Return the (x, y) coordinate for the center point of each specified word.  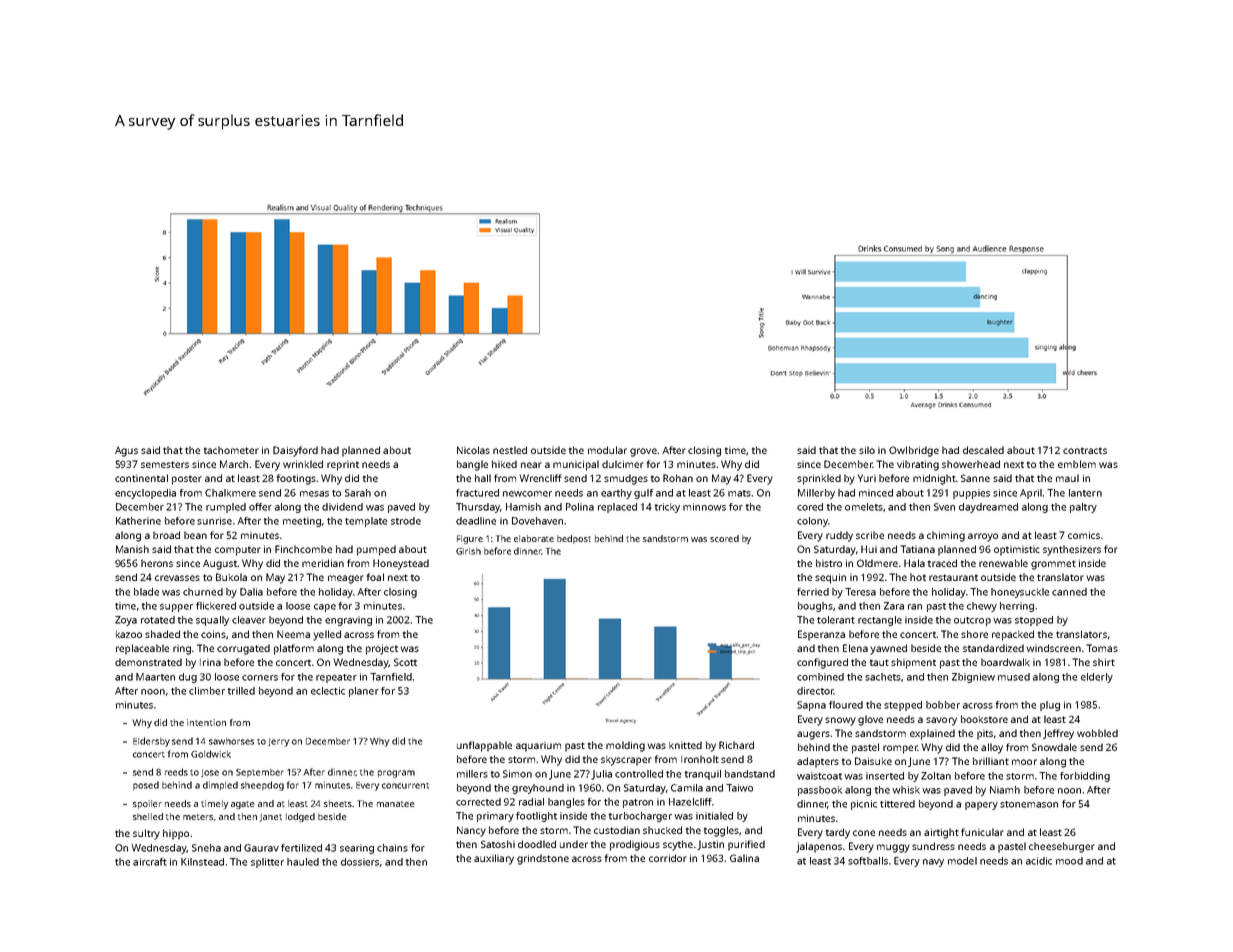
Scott (405, 662)
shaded (162, 634)
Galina (744, 858)
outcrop (972, 621)
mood (1069, 861)
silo (867, 450)
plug (1050, 706)
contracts (1085, 450)
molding (625, 746)
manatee (395, 804)
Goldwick (211, 754)
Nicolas (473, 450)
